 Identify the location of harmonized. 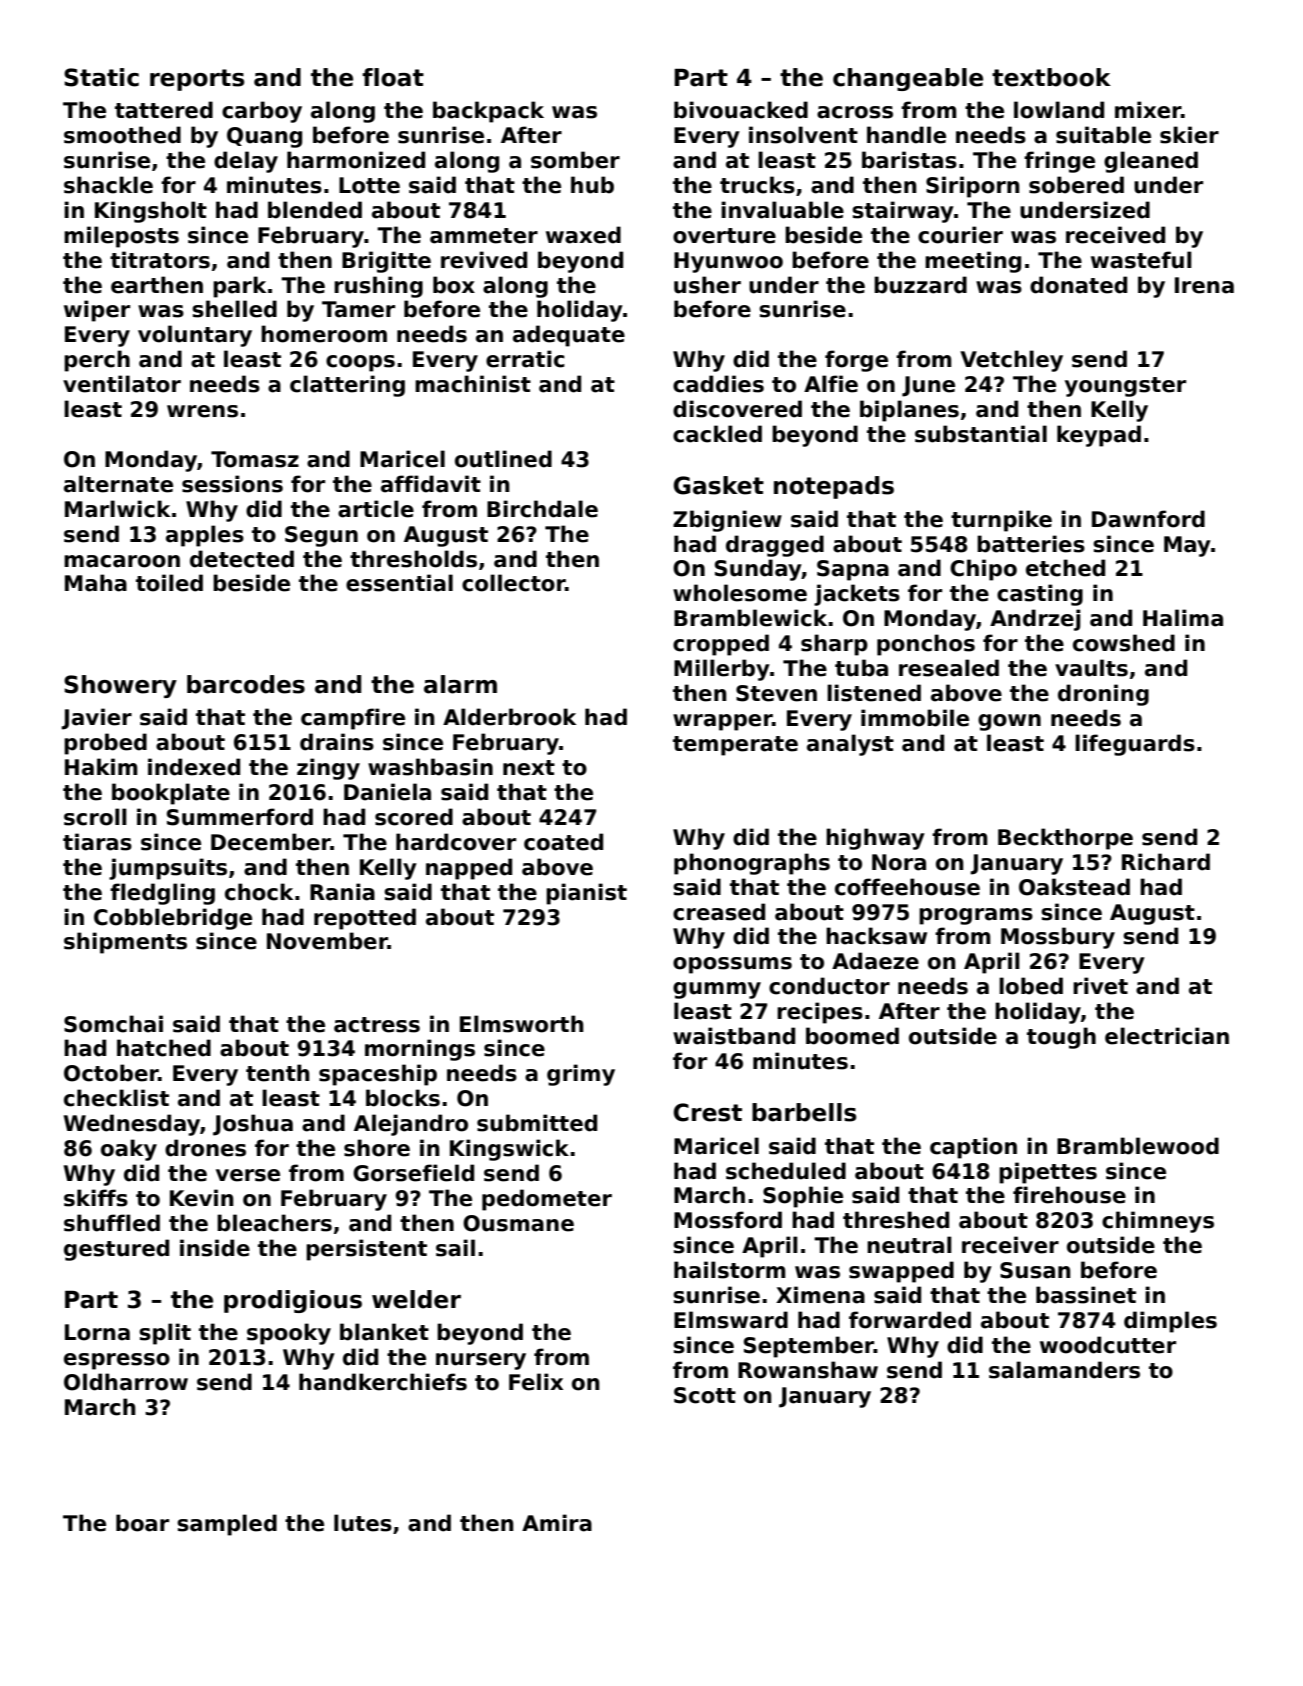
(356, 160).
